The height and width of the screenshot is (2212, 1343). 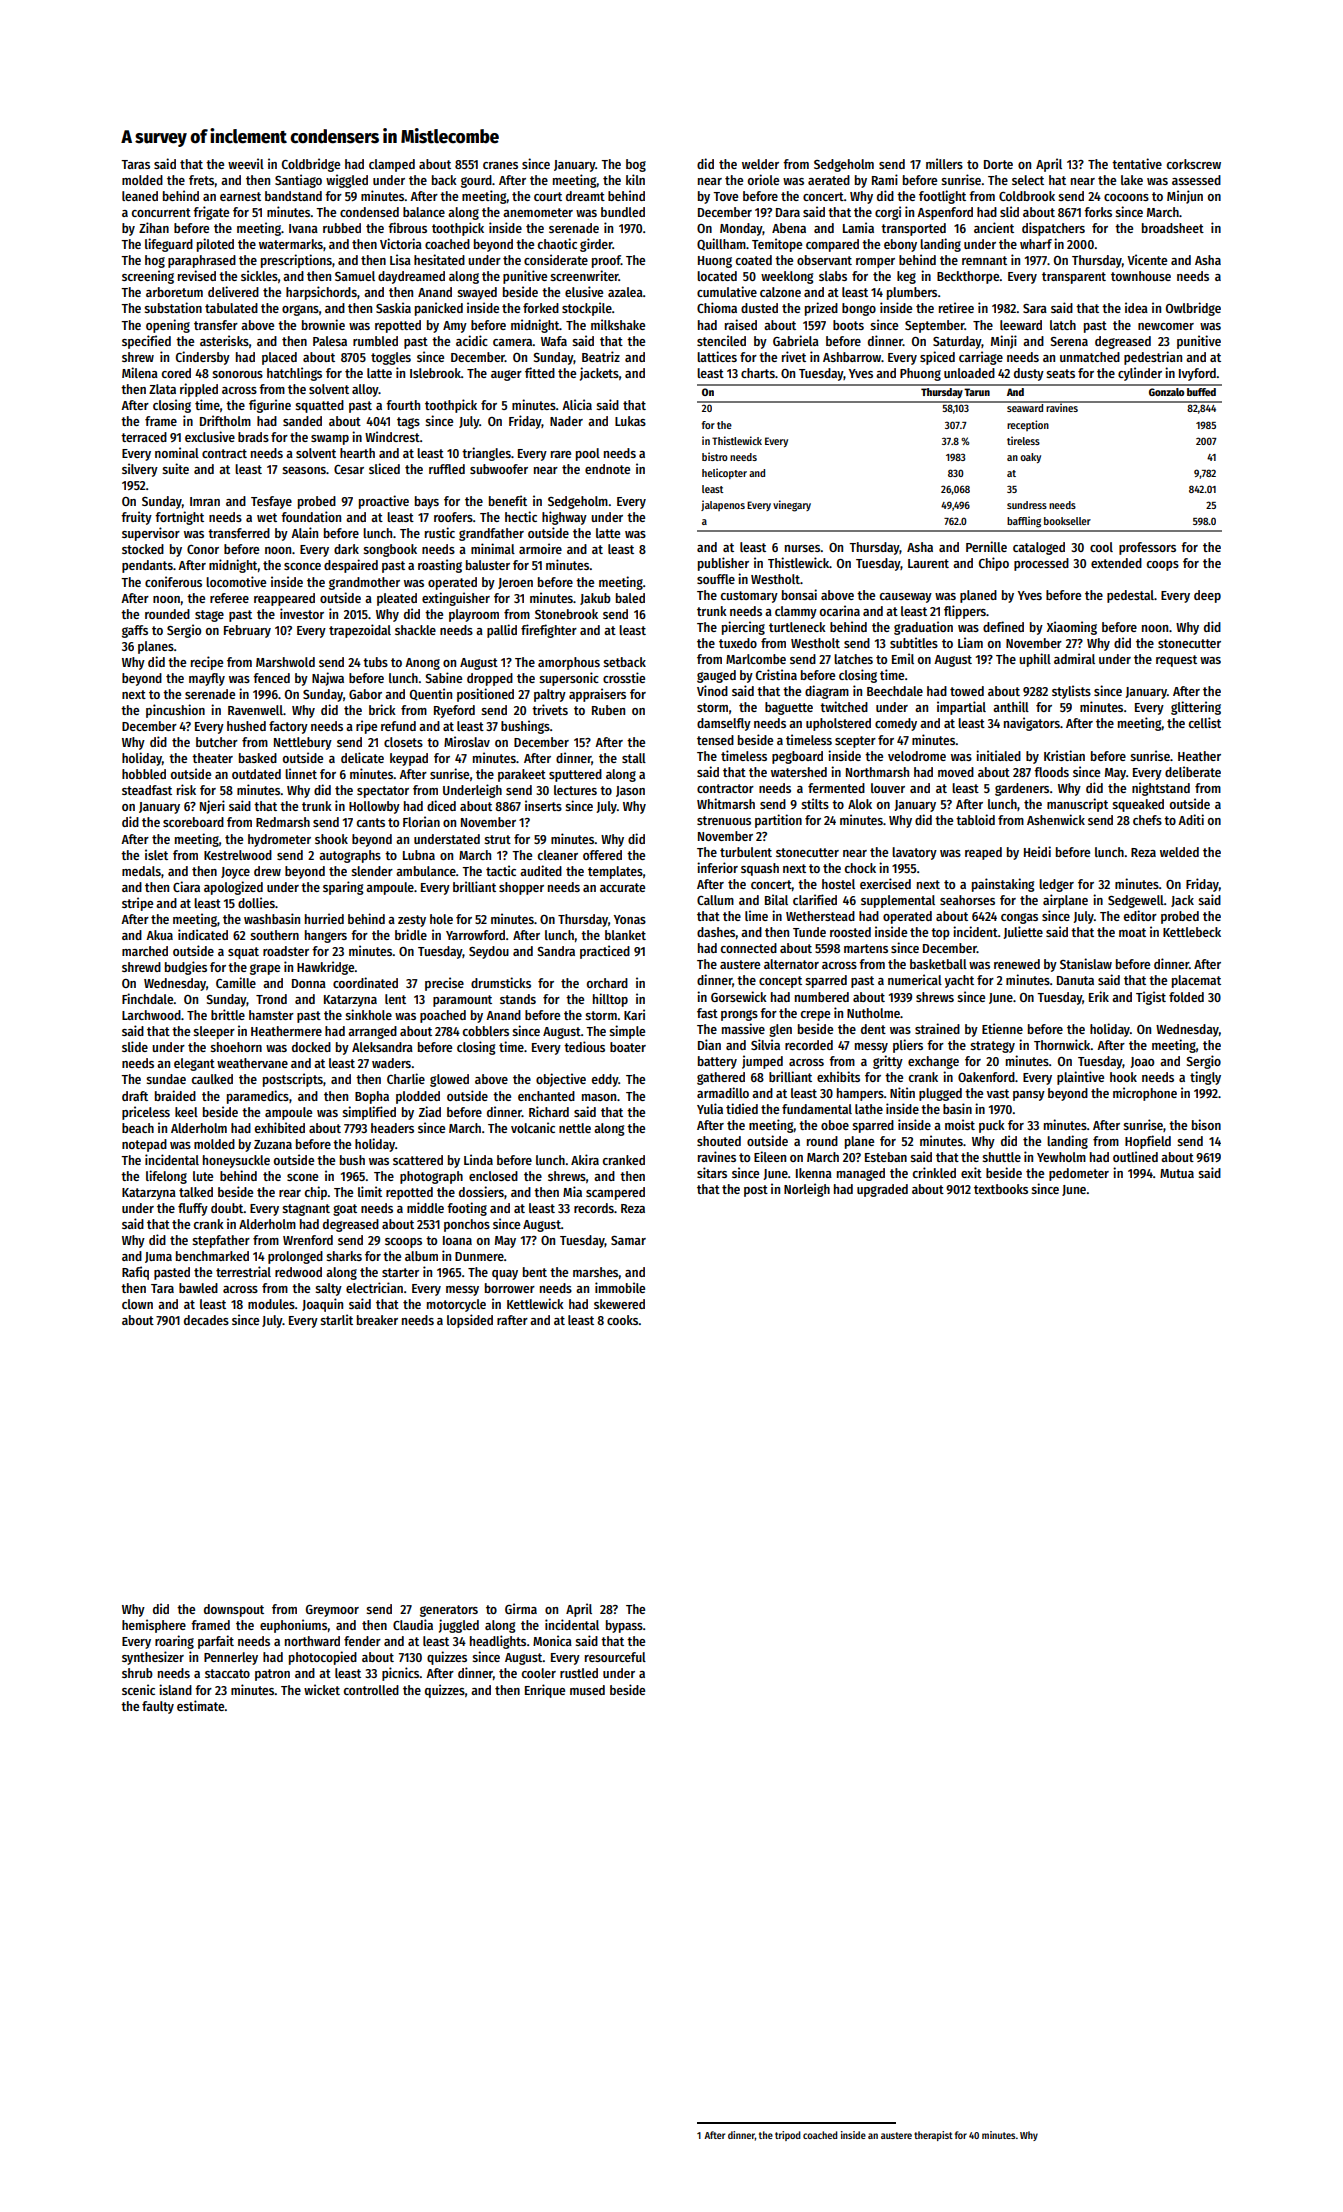 I want to click on Akua, so click(x=159, y=935).
